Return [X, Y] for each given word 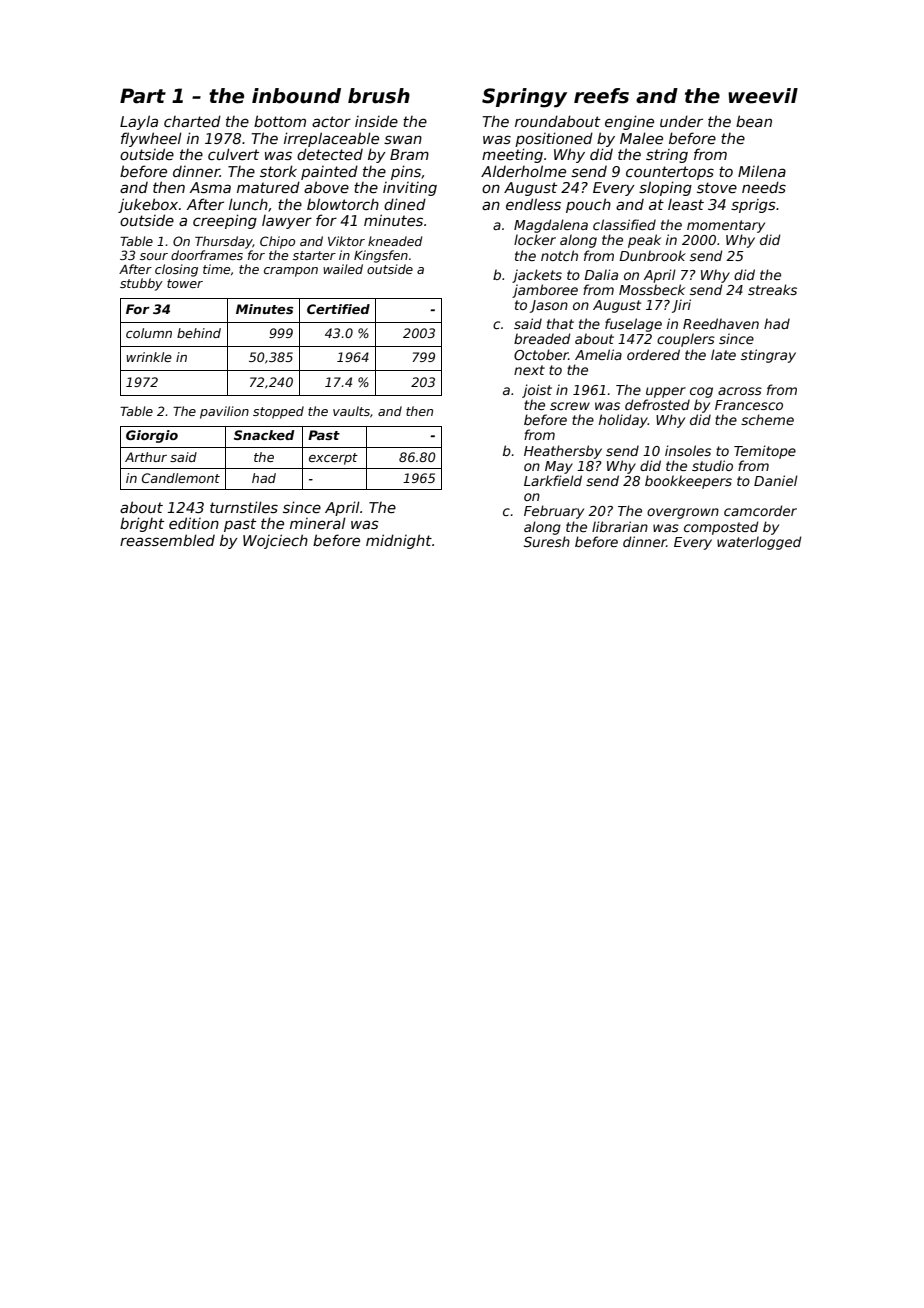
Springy [524, 98]
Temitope [765, 452]
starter [314, 255]
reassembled [167, 540]
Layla [139, 122]
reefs [601, 96]
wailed [343, 269]
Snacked [264, 435]
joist [537, 391]
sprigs [753, 206]
